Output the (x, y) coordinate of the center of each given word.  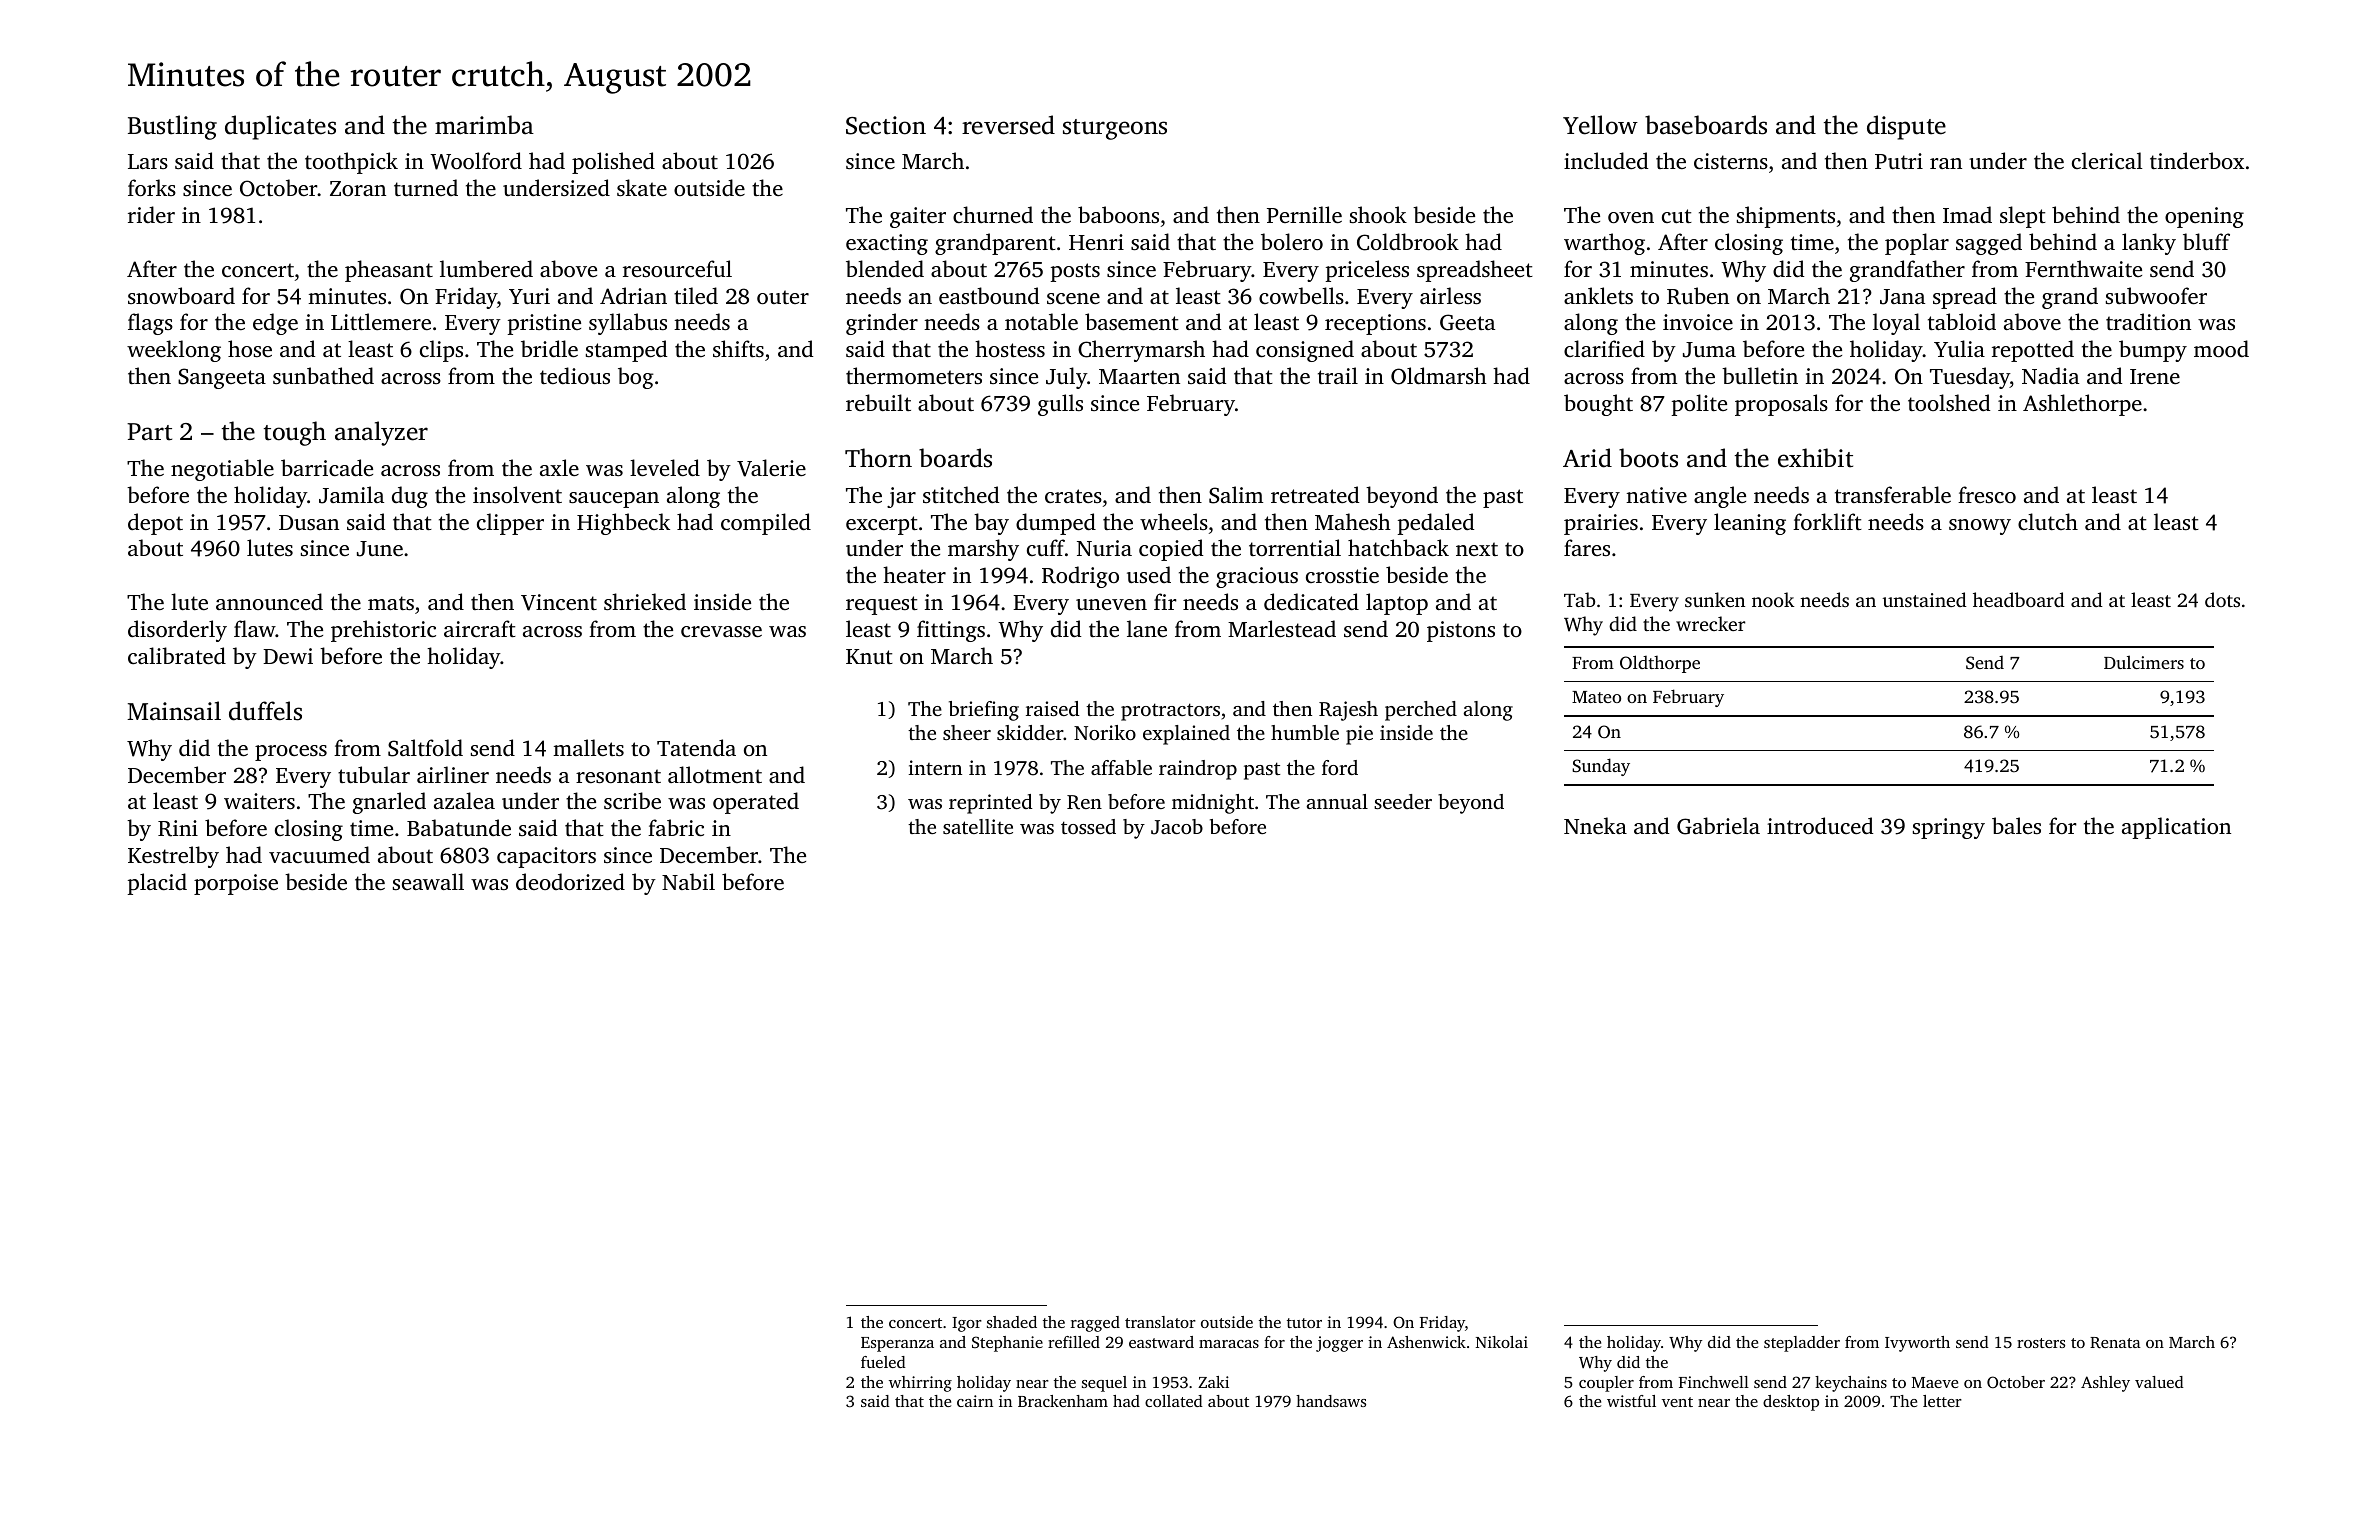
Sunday (1601, 767)
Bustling (172, 127)
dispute (1906, 127)
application (2176, 828)
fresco (1987, 494)
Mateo (1596, 697)
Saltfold (425, 748)
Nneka (1595, 825)
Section (886, 125)
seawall (428, 881)
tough (295, 433)
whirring (920, 1384)
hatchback (1398, 547)
